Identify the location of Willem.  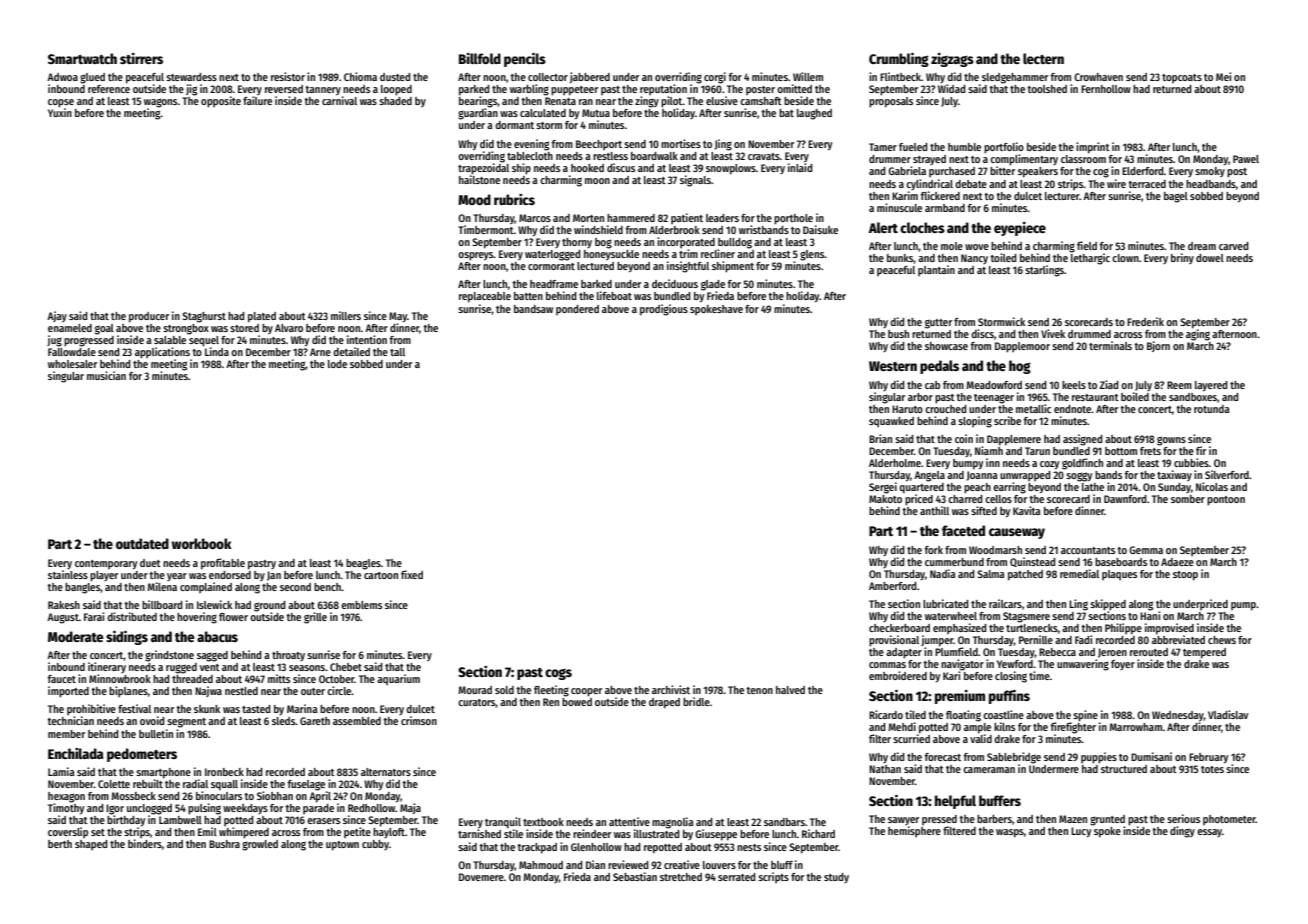
(808, 76).
